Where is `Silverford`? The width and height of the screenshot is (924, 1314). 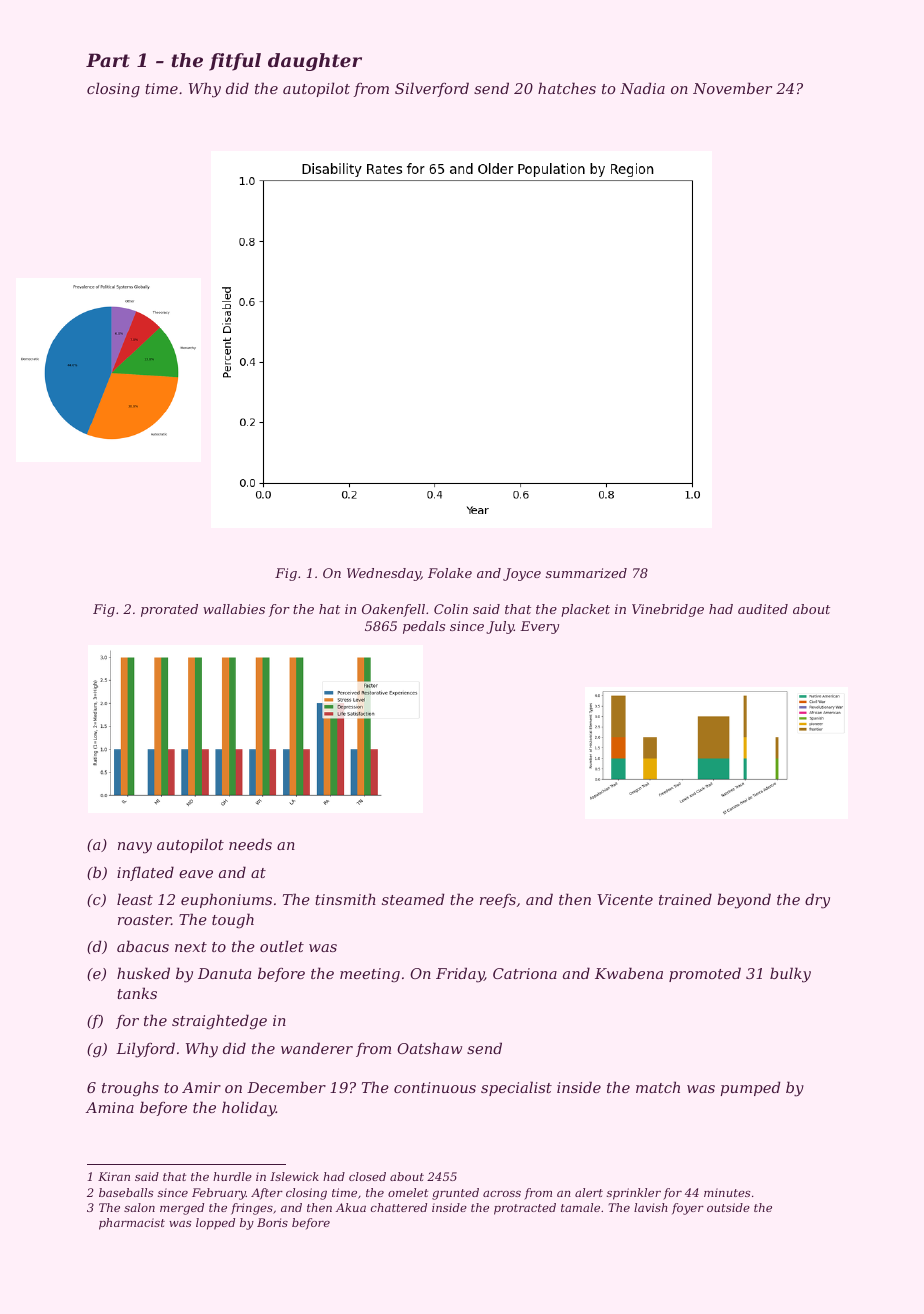 Silverford is located at coordinates (432, 89).
